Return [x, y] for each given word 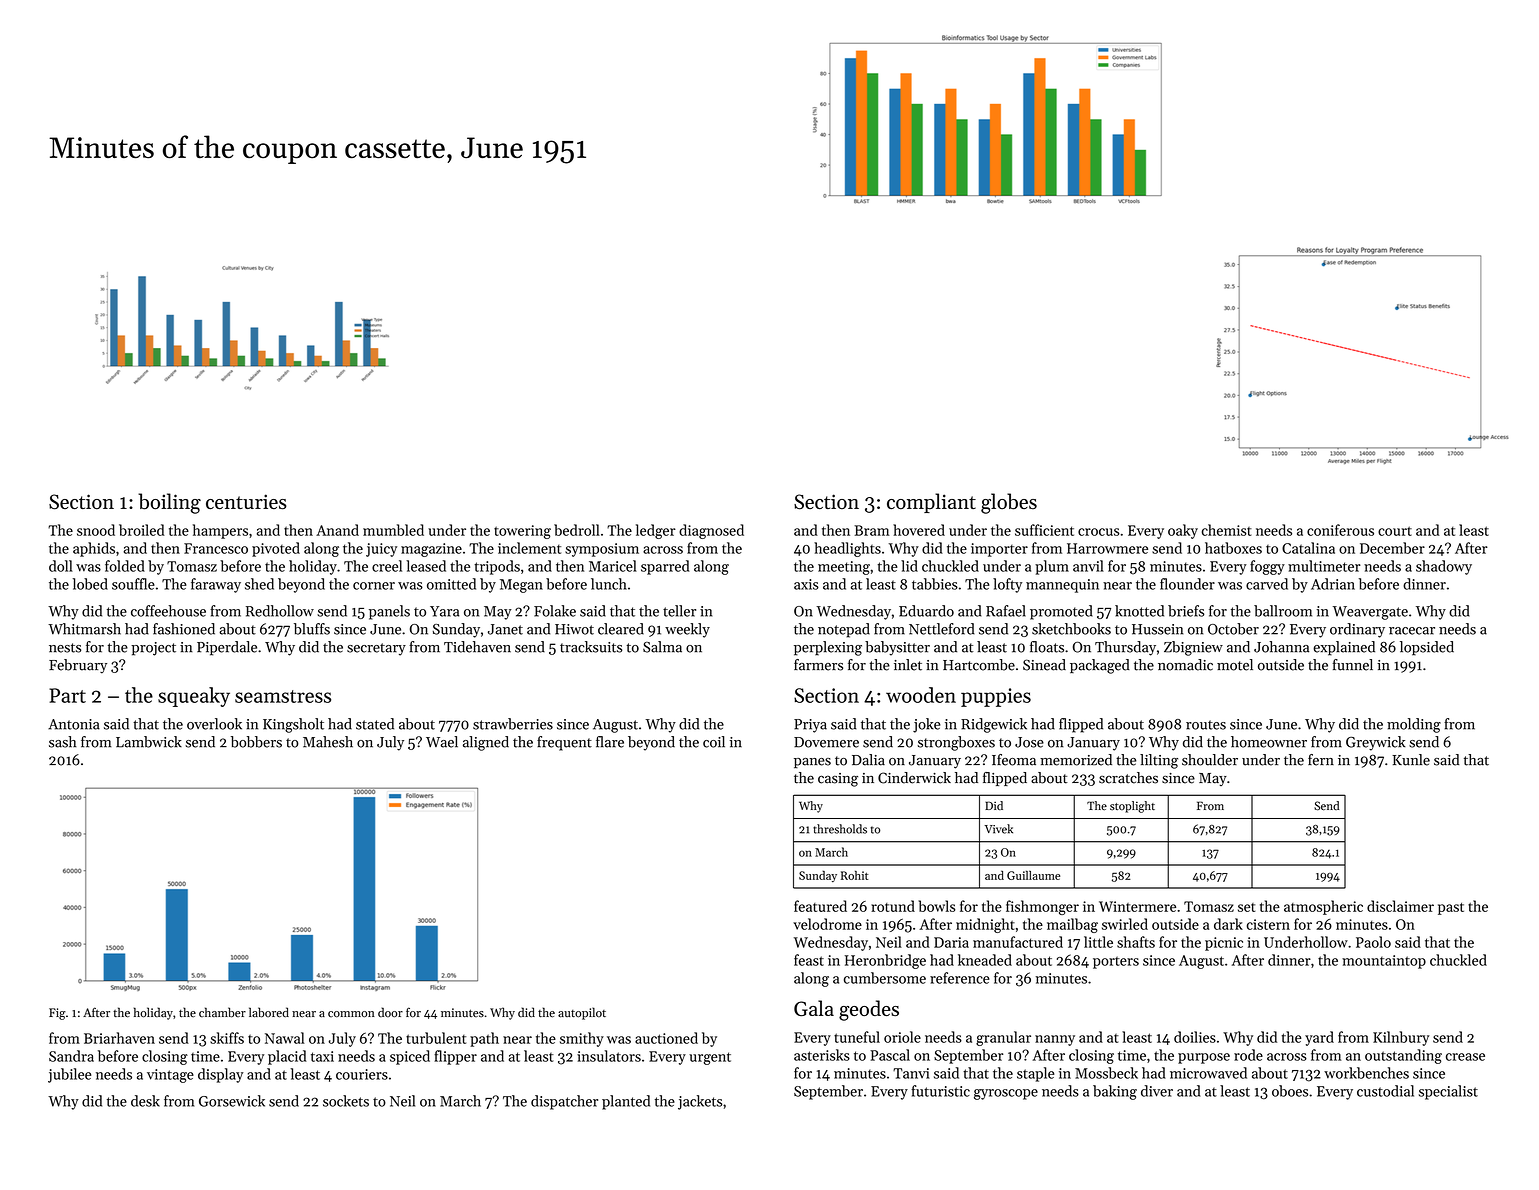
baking [1115, 1092]
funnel [1353, 665]
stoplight [1132, 807]
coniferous [1340, 530]
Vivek [998, 829]
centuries [246, 502]
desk [145, 1101]
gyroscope [1006, 1094]
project [153, 649]
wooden [921, 695]
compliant [931, 503]
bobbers [256, 742]
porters [1116, 962]
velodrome [827, 924]
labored [269, 1012]
